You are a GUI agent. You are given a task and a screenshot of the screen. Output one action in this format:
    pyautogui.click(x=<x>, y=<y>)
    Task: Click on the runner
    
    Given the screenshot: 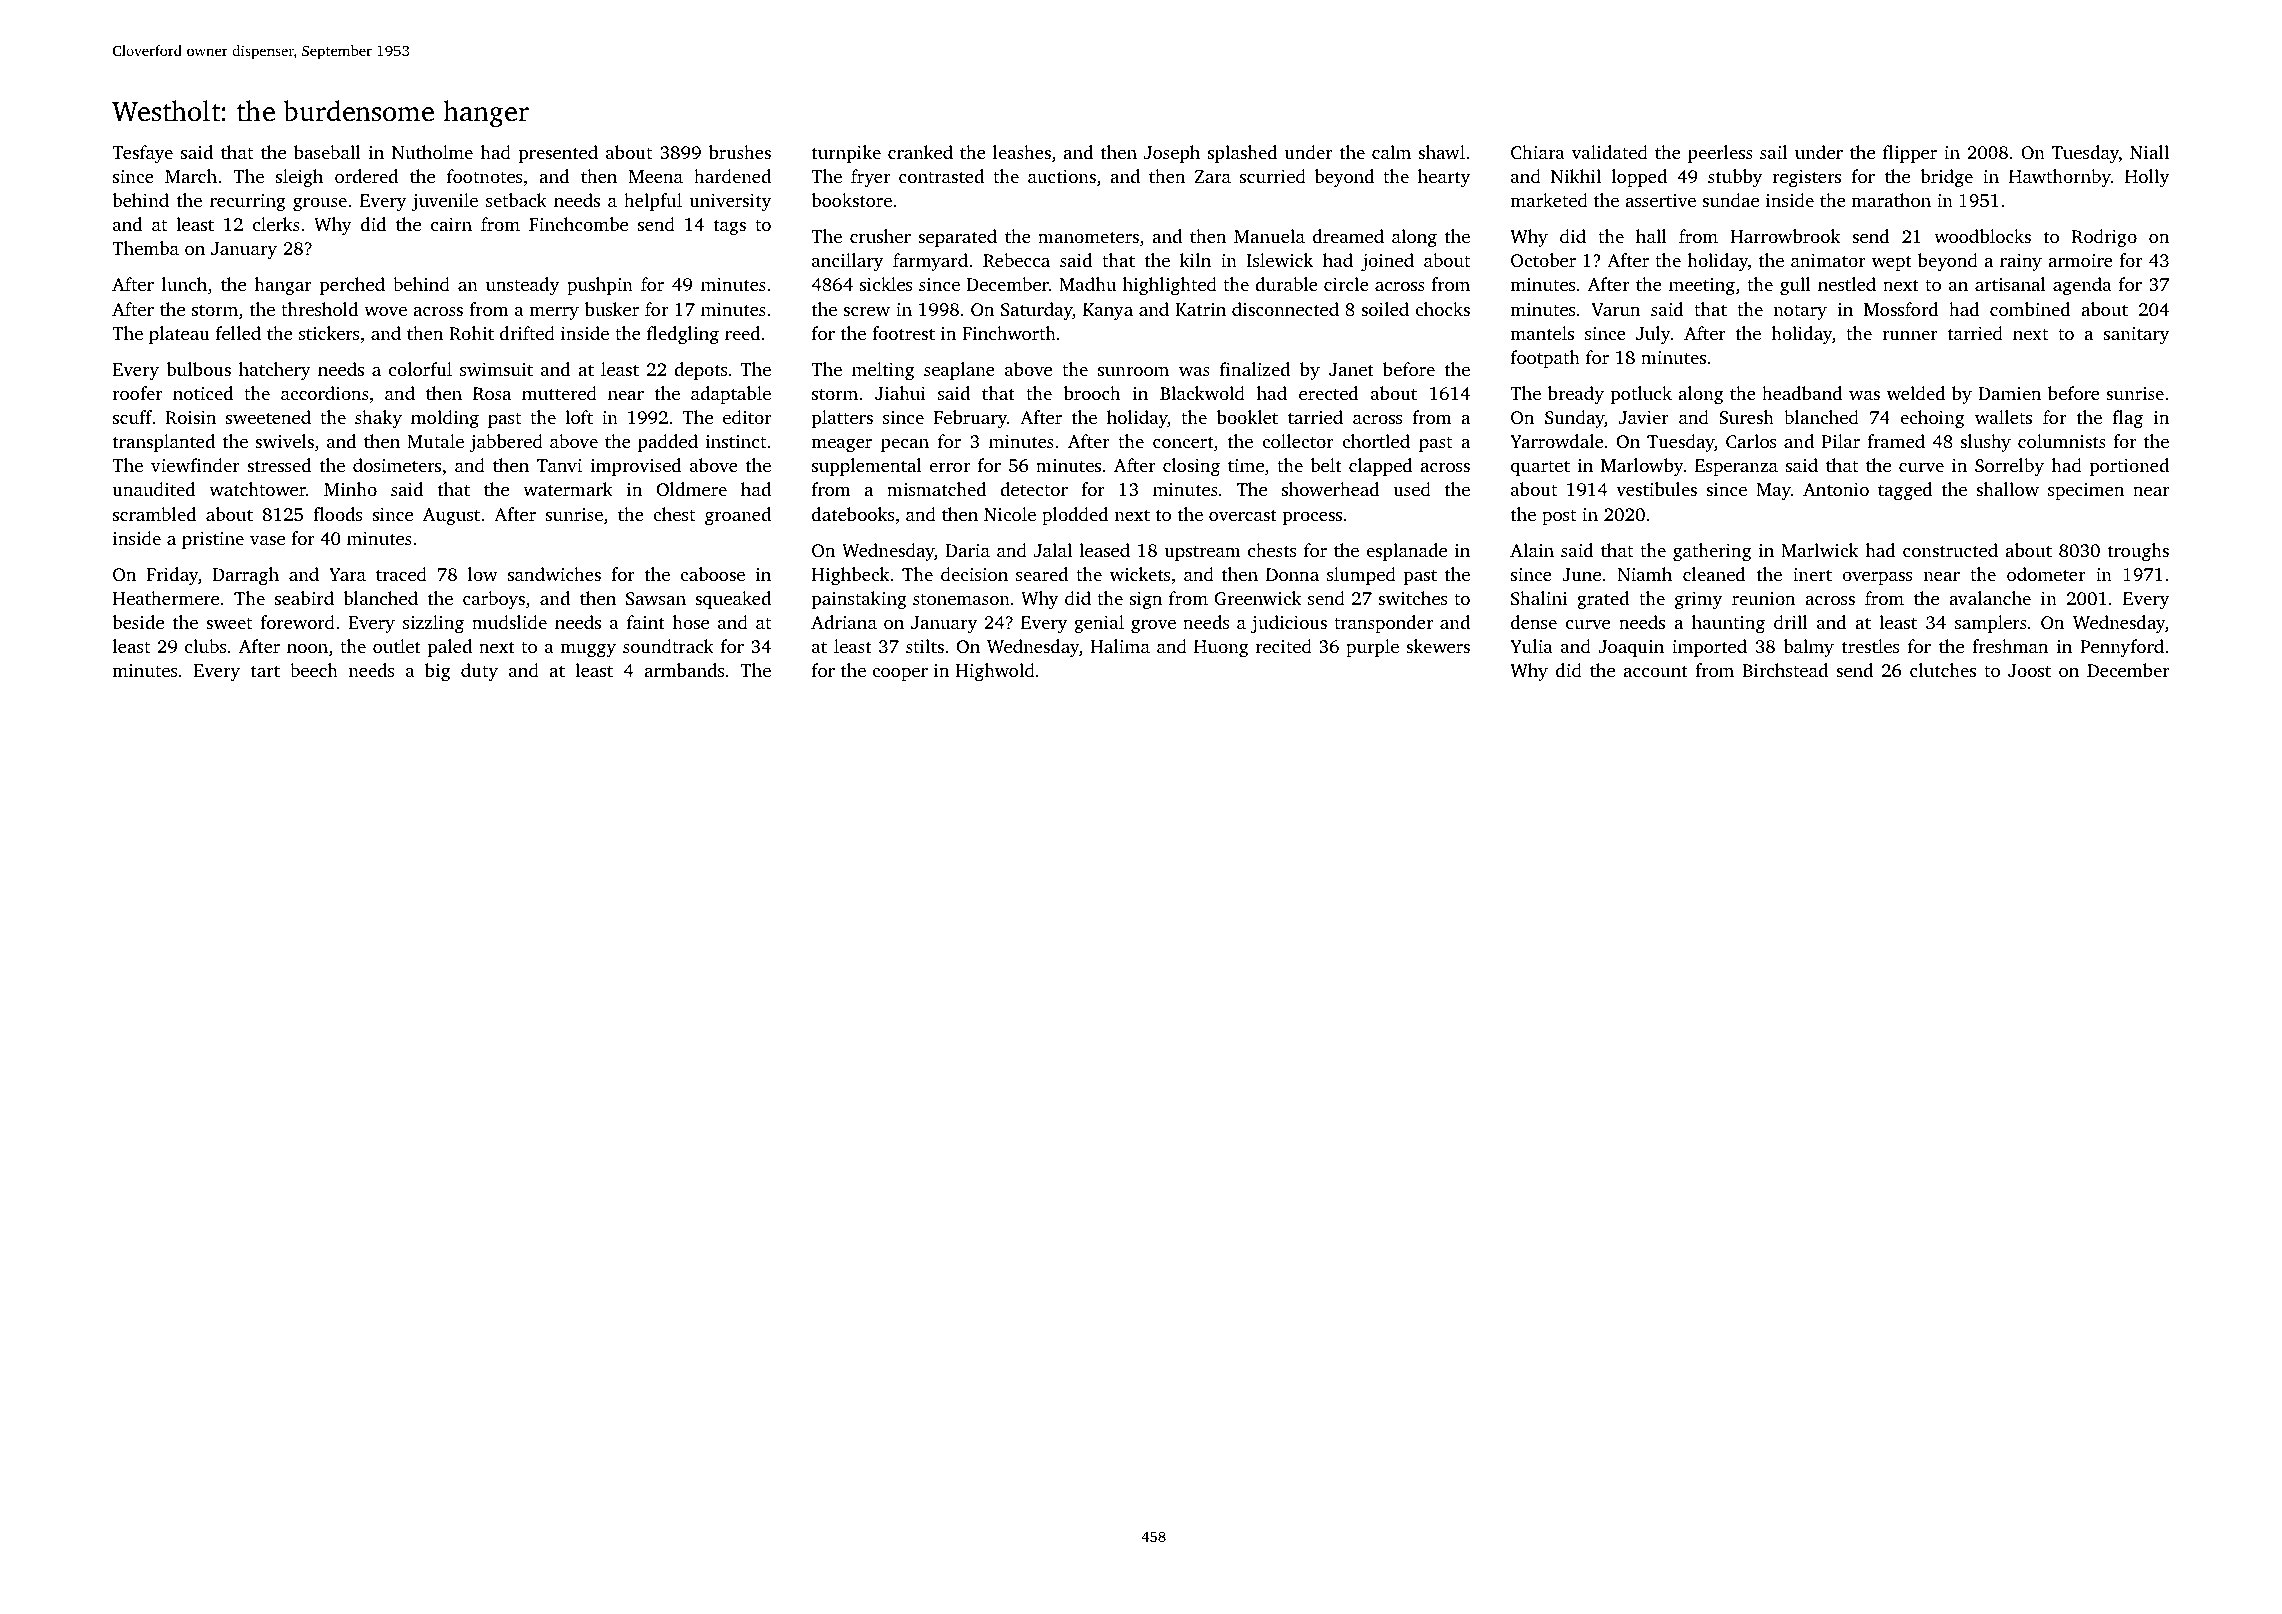 What is the action you would take?
    pyautogui.click(x=1910, y=335)
